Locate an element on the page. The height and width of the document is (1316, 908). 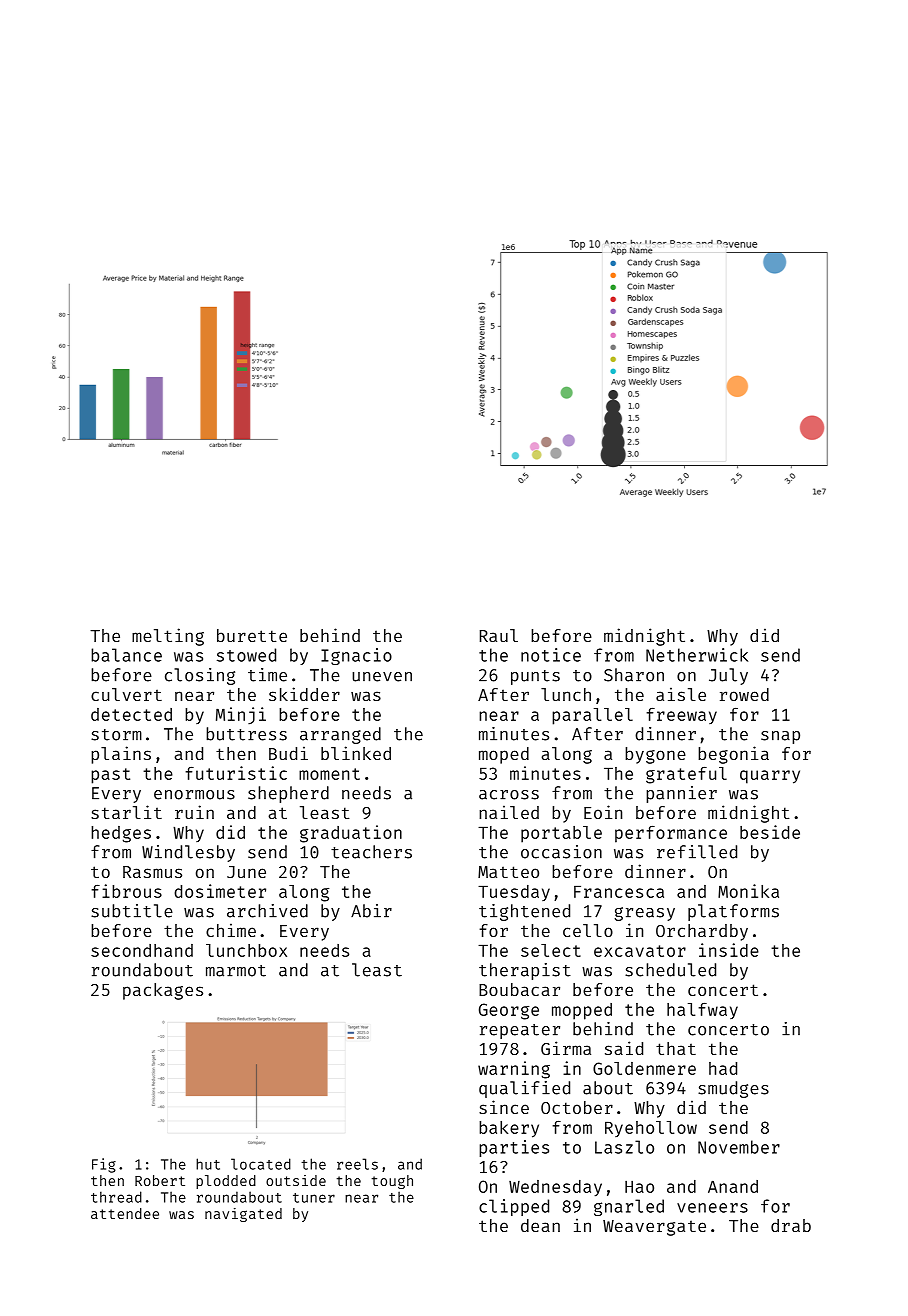
Raul is located at coordinates (499, 635).
